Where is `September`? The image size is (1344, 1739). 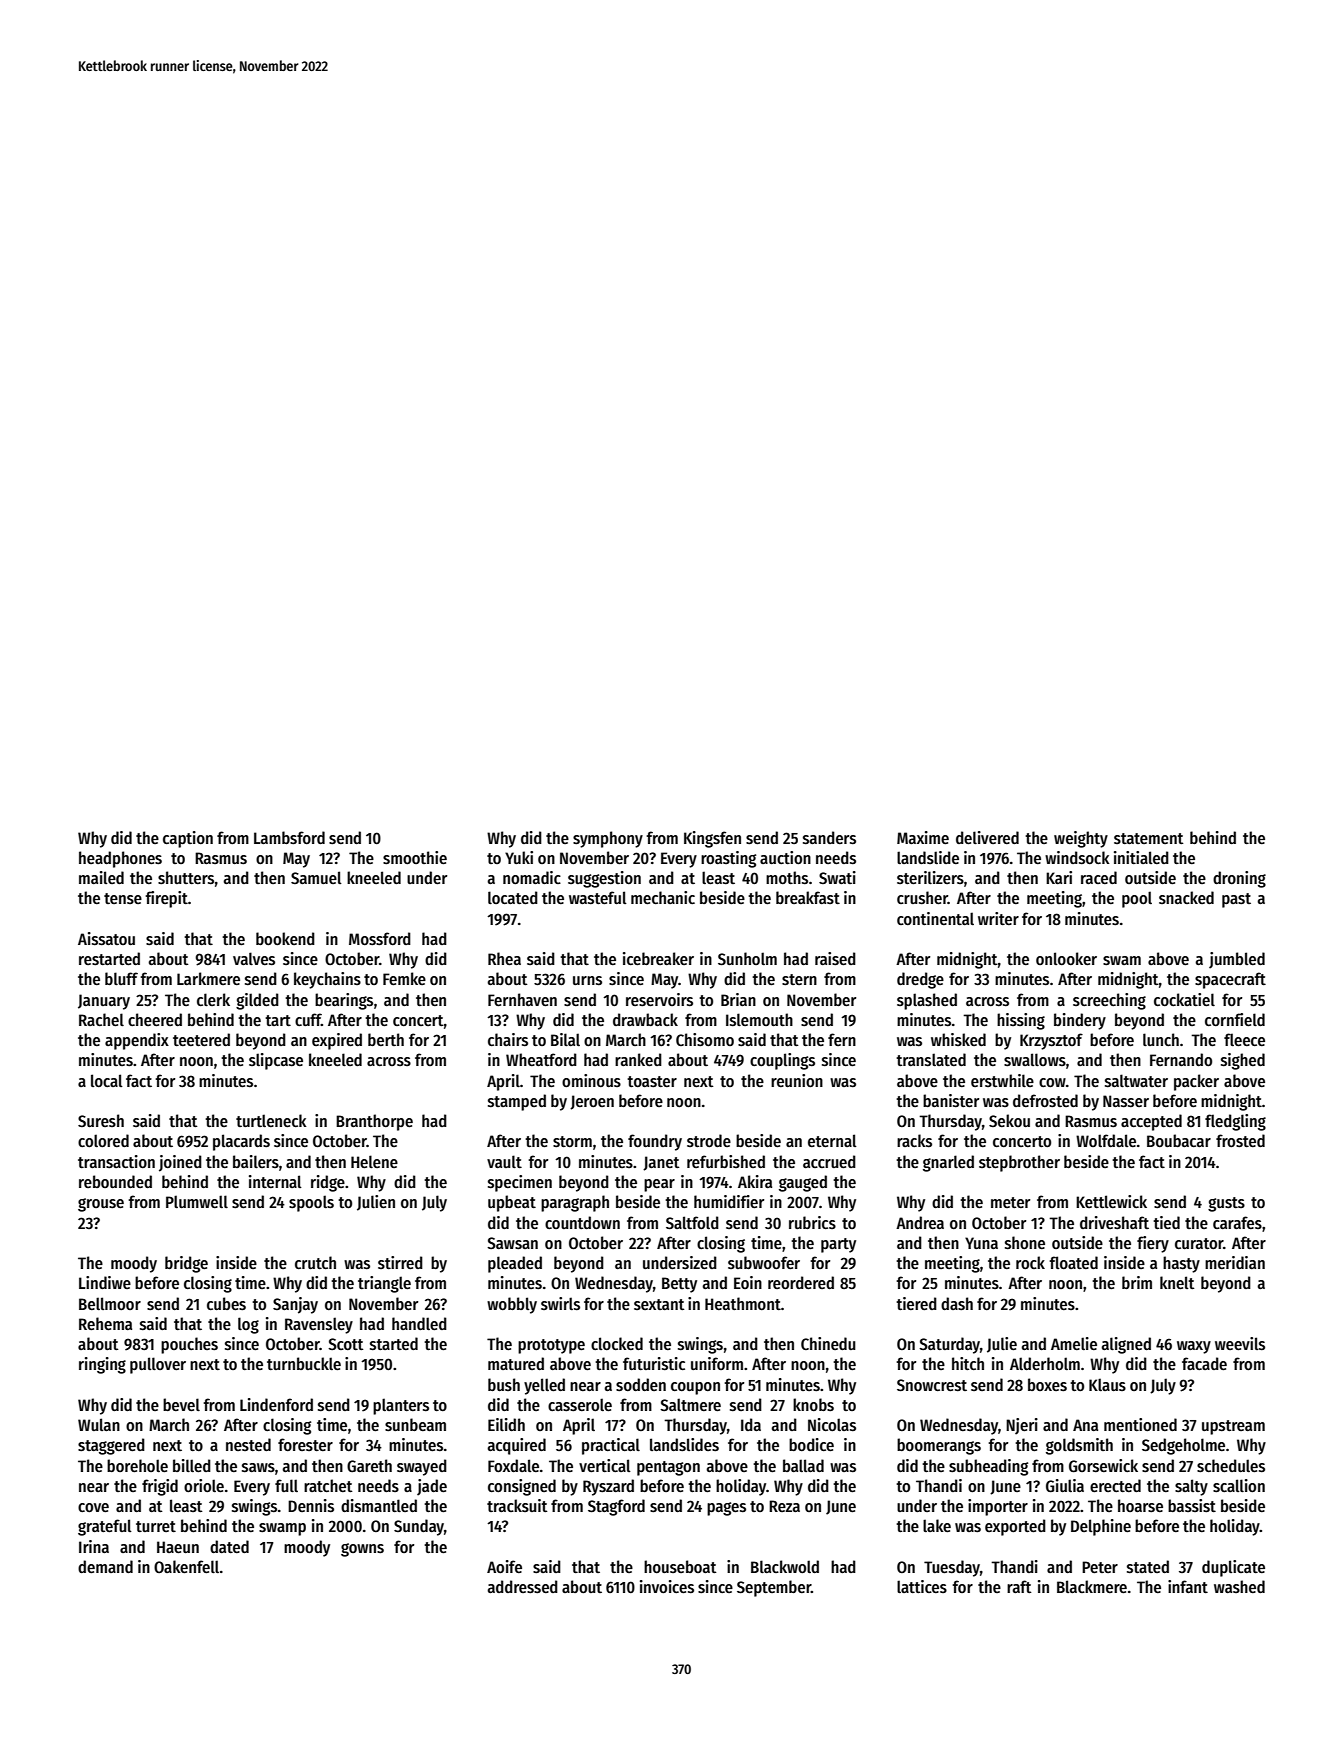
September is located at coordinates (774, 1588).
